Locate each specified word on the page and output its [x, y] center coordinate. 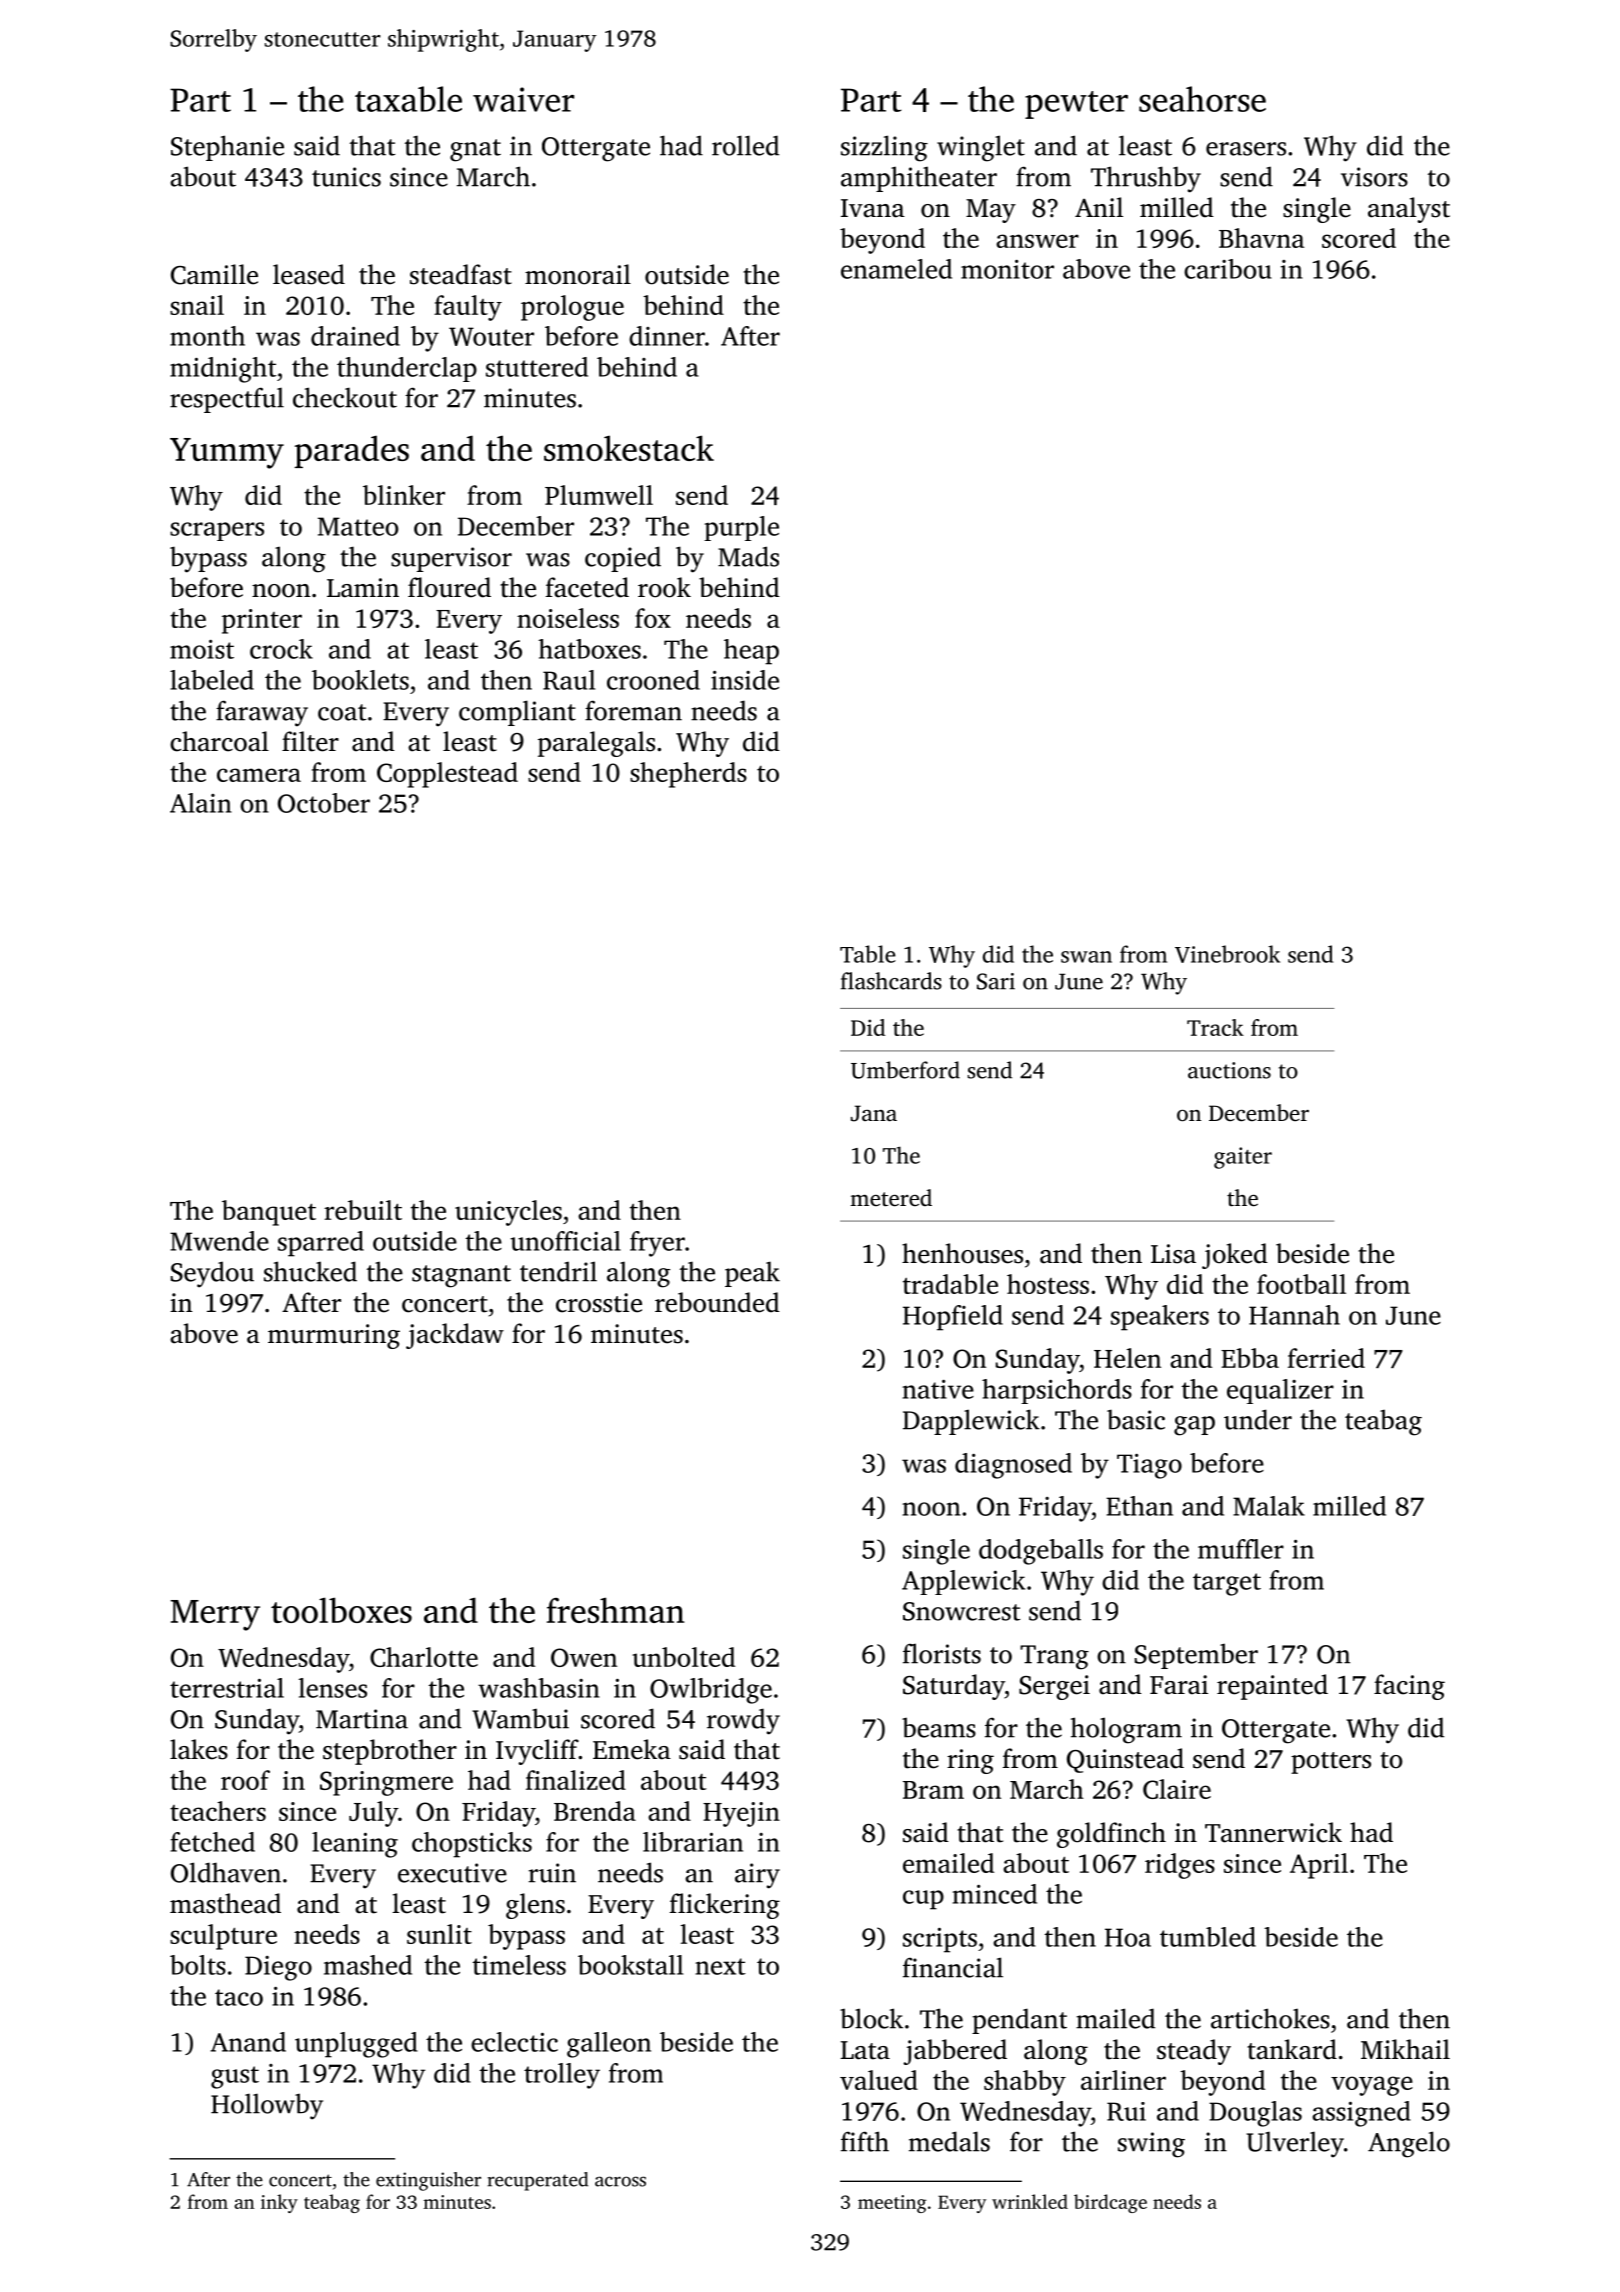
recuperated [537, 2181]
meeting [892, 2204]
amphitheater [919, 179]
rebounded [717, 1302]
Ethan [1139, 1506]
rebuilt [363, 1210]
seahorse [1202, 99]
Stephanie [227, 148]
